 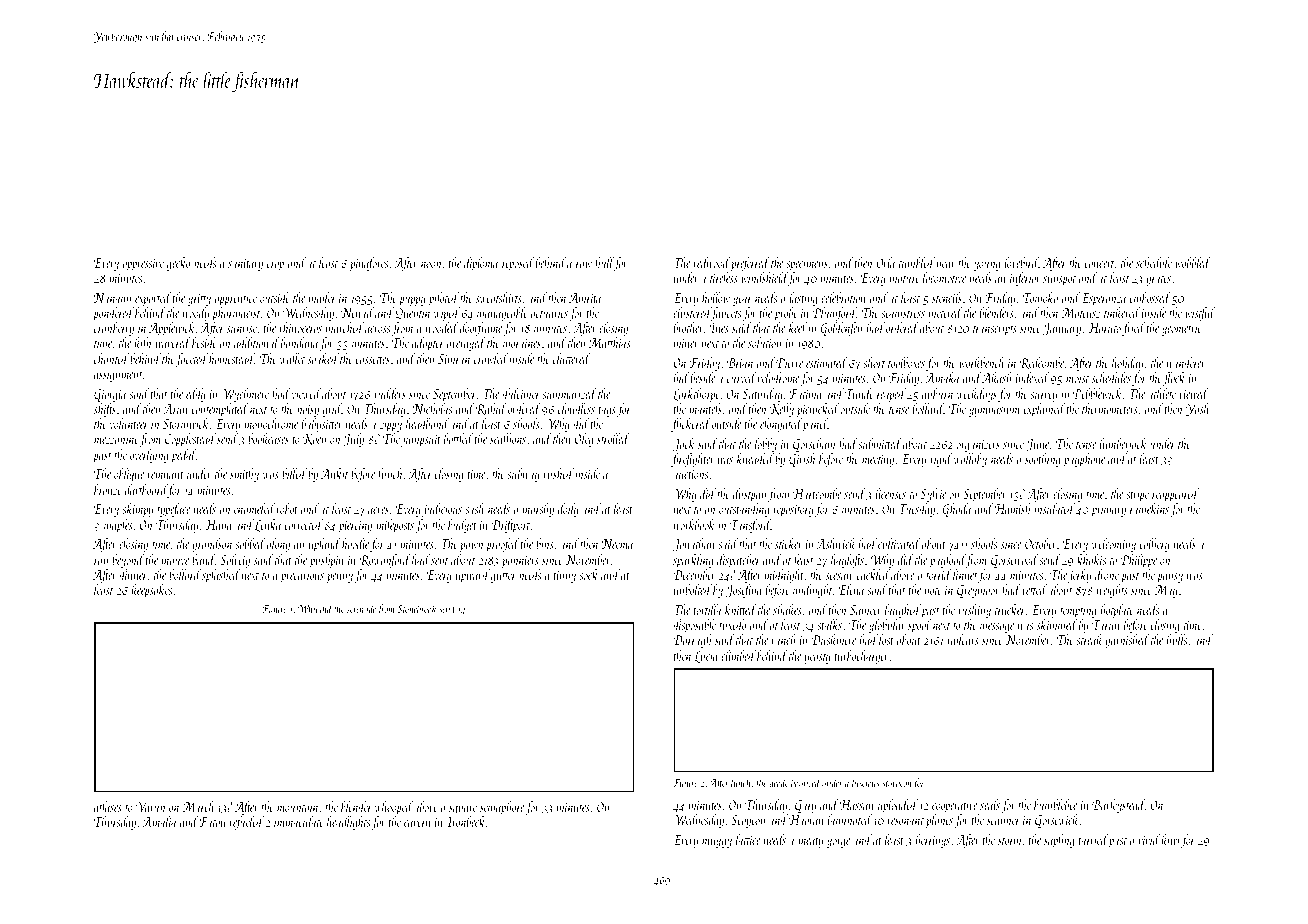 What do you see at coordinates (861, 657) in the screenshot?
I see `turbocharger` at bounding box center [861, 657].
